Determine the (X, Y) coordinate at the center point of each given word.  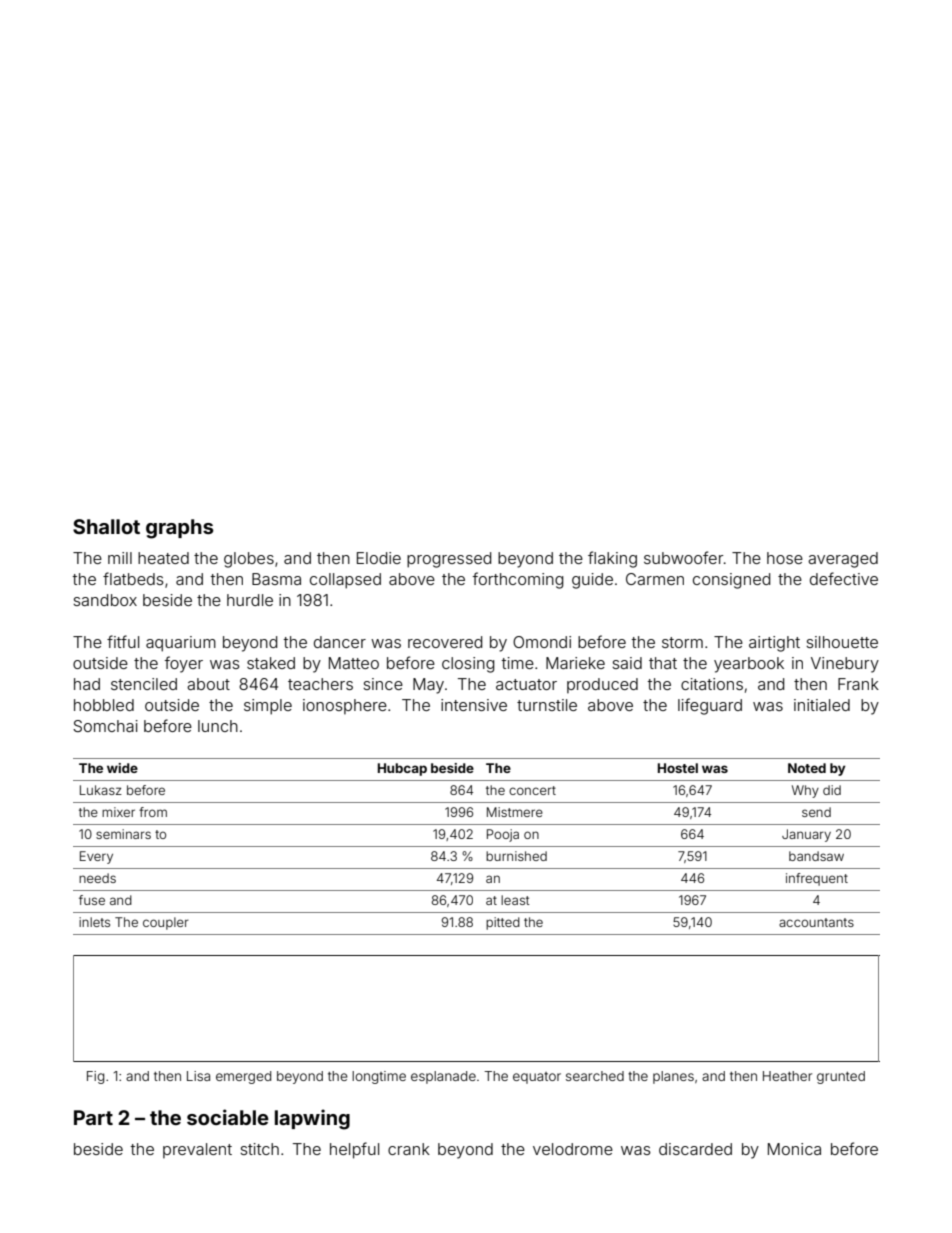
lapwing (312, 1119)
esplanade (443, 1077)
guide (592, 581)
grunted (841, 1077)
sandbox (105, 600)
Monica (794, 1149)
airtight (774, 644)
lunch (218, 726)
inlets (94, 922)
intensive (474, 705)
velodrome (573, 1149)
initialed (822, 705)
